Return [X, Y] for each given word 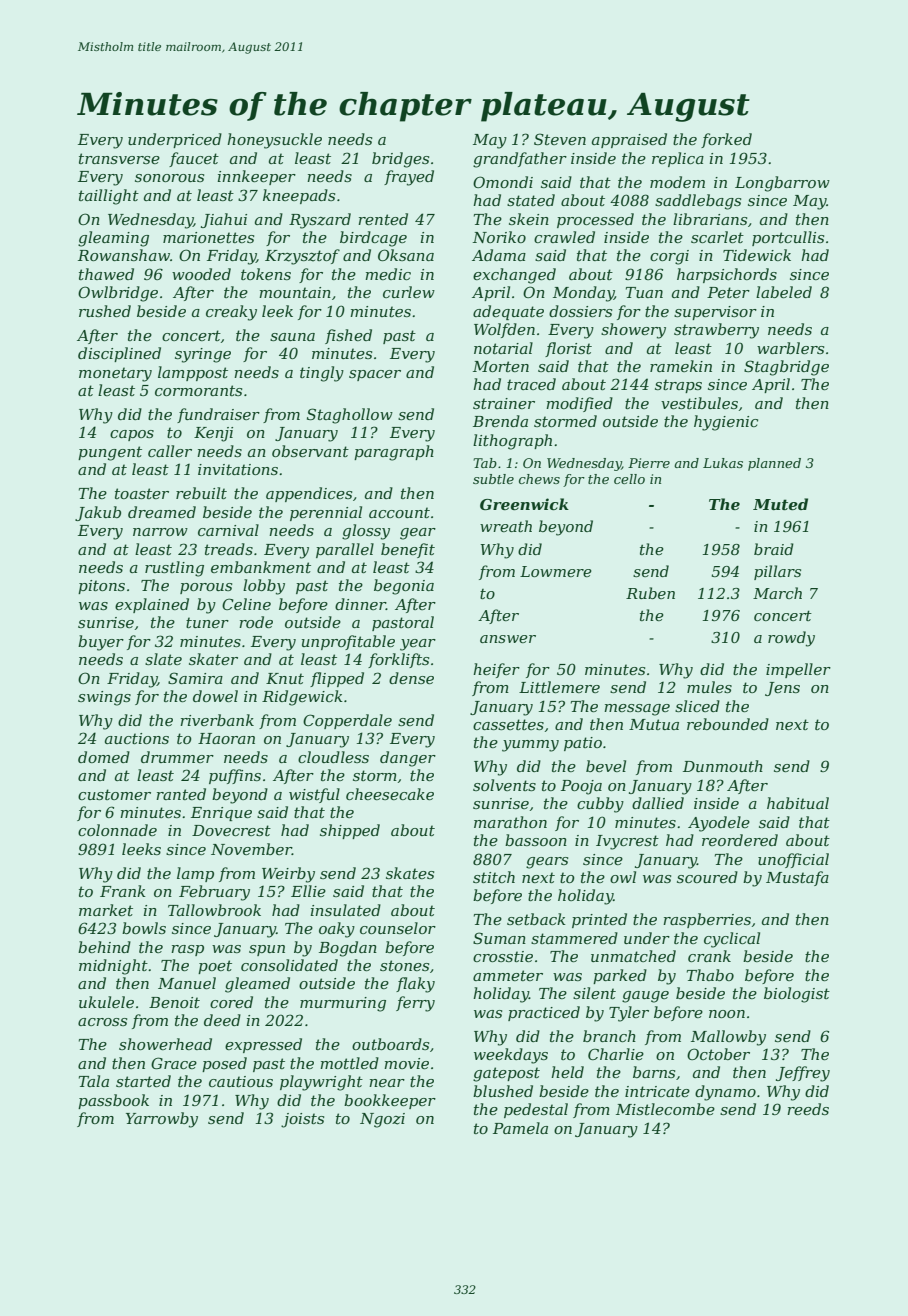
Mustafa [797, 878]
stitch [494, 877]
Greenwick [524, 504]
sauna [292, 337]
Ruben [650, 593]
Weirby [288, 875]
